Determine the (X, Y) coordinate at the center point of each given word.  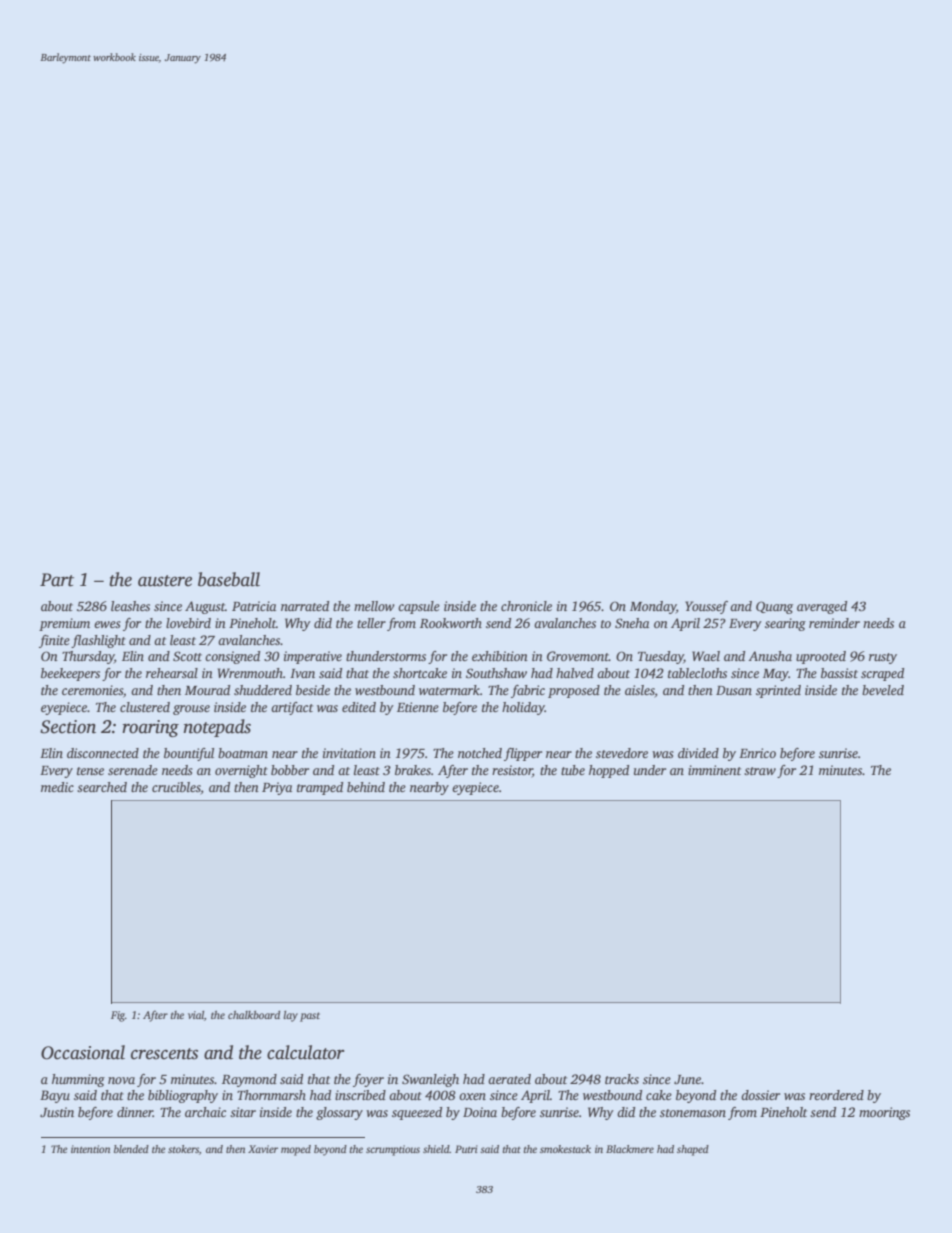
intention (90, 1149)
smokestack (565, 1149)
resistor (512, 771)
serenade (133, 770)
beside (313, 690)
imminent (714, 770)
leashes (130, 606)
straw (760, 771)
